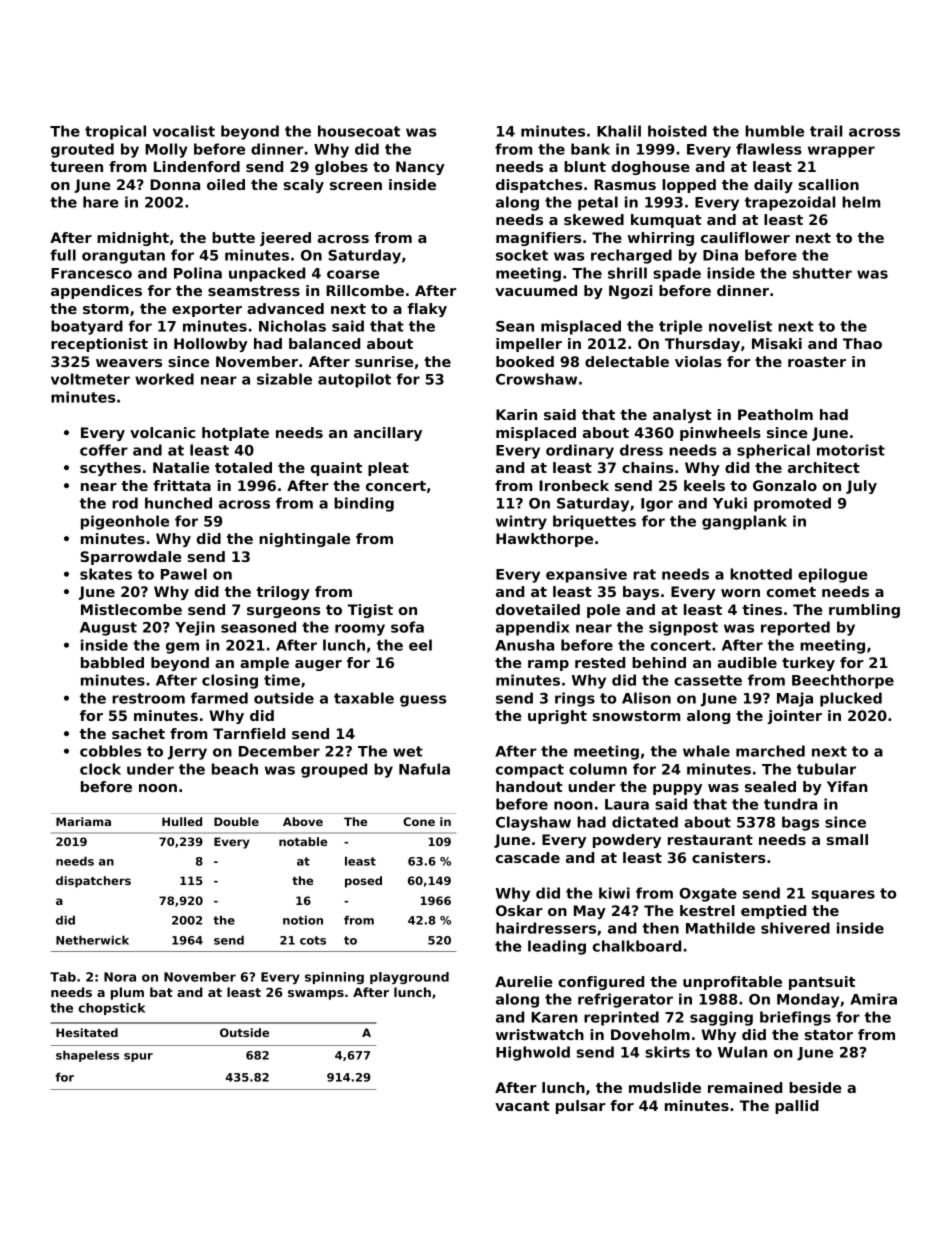 The image size is (952, 1233). What do you see at coordinates (279, 751) in the screenshot?
I see `December` at bounding box center [279, 751].
